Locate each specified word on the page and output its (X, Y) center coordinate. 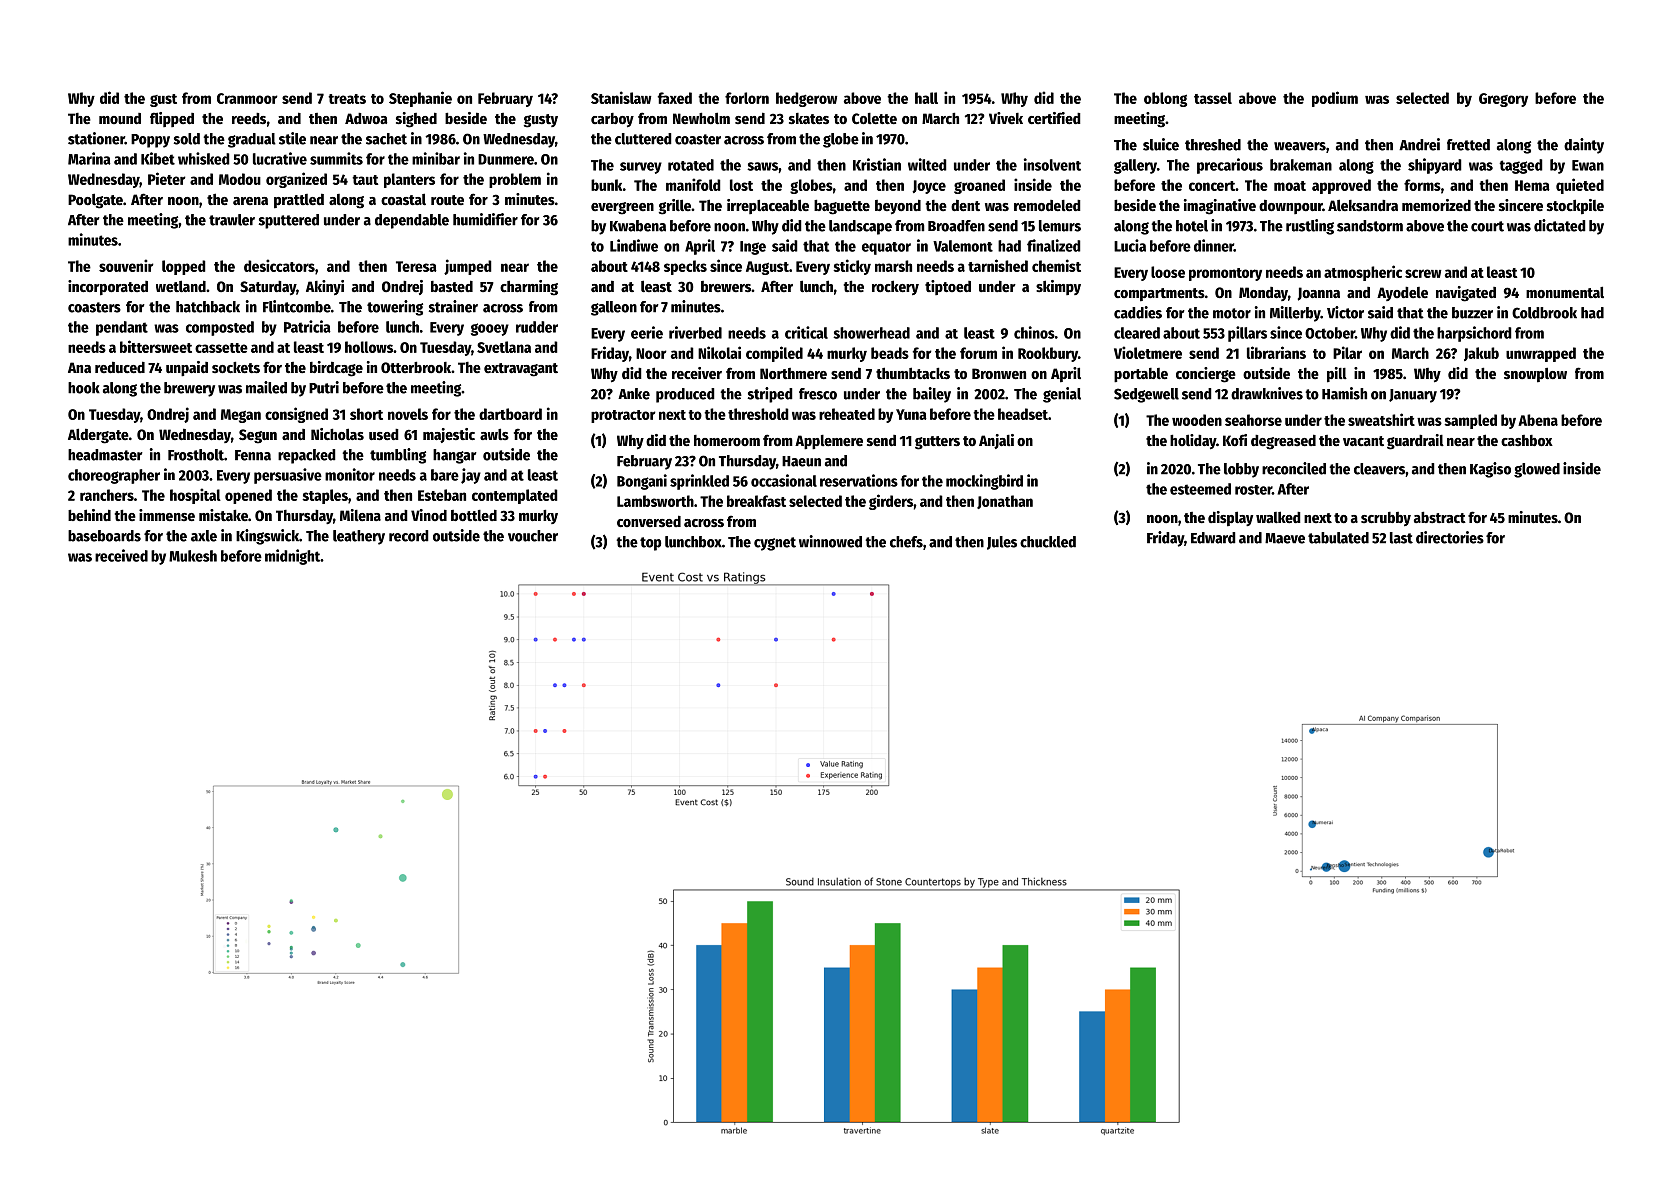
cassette (221, 348)
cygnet (775, 544)
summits (336, 158)
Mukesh (193, 556)
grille (675, 207)
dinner (1214, 245)
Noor (651, 353)
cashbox (1527, 440)
